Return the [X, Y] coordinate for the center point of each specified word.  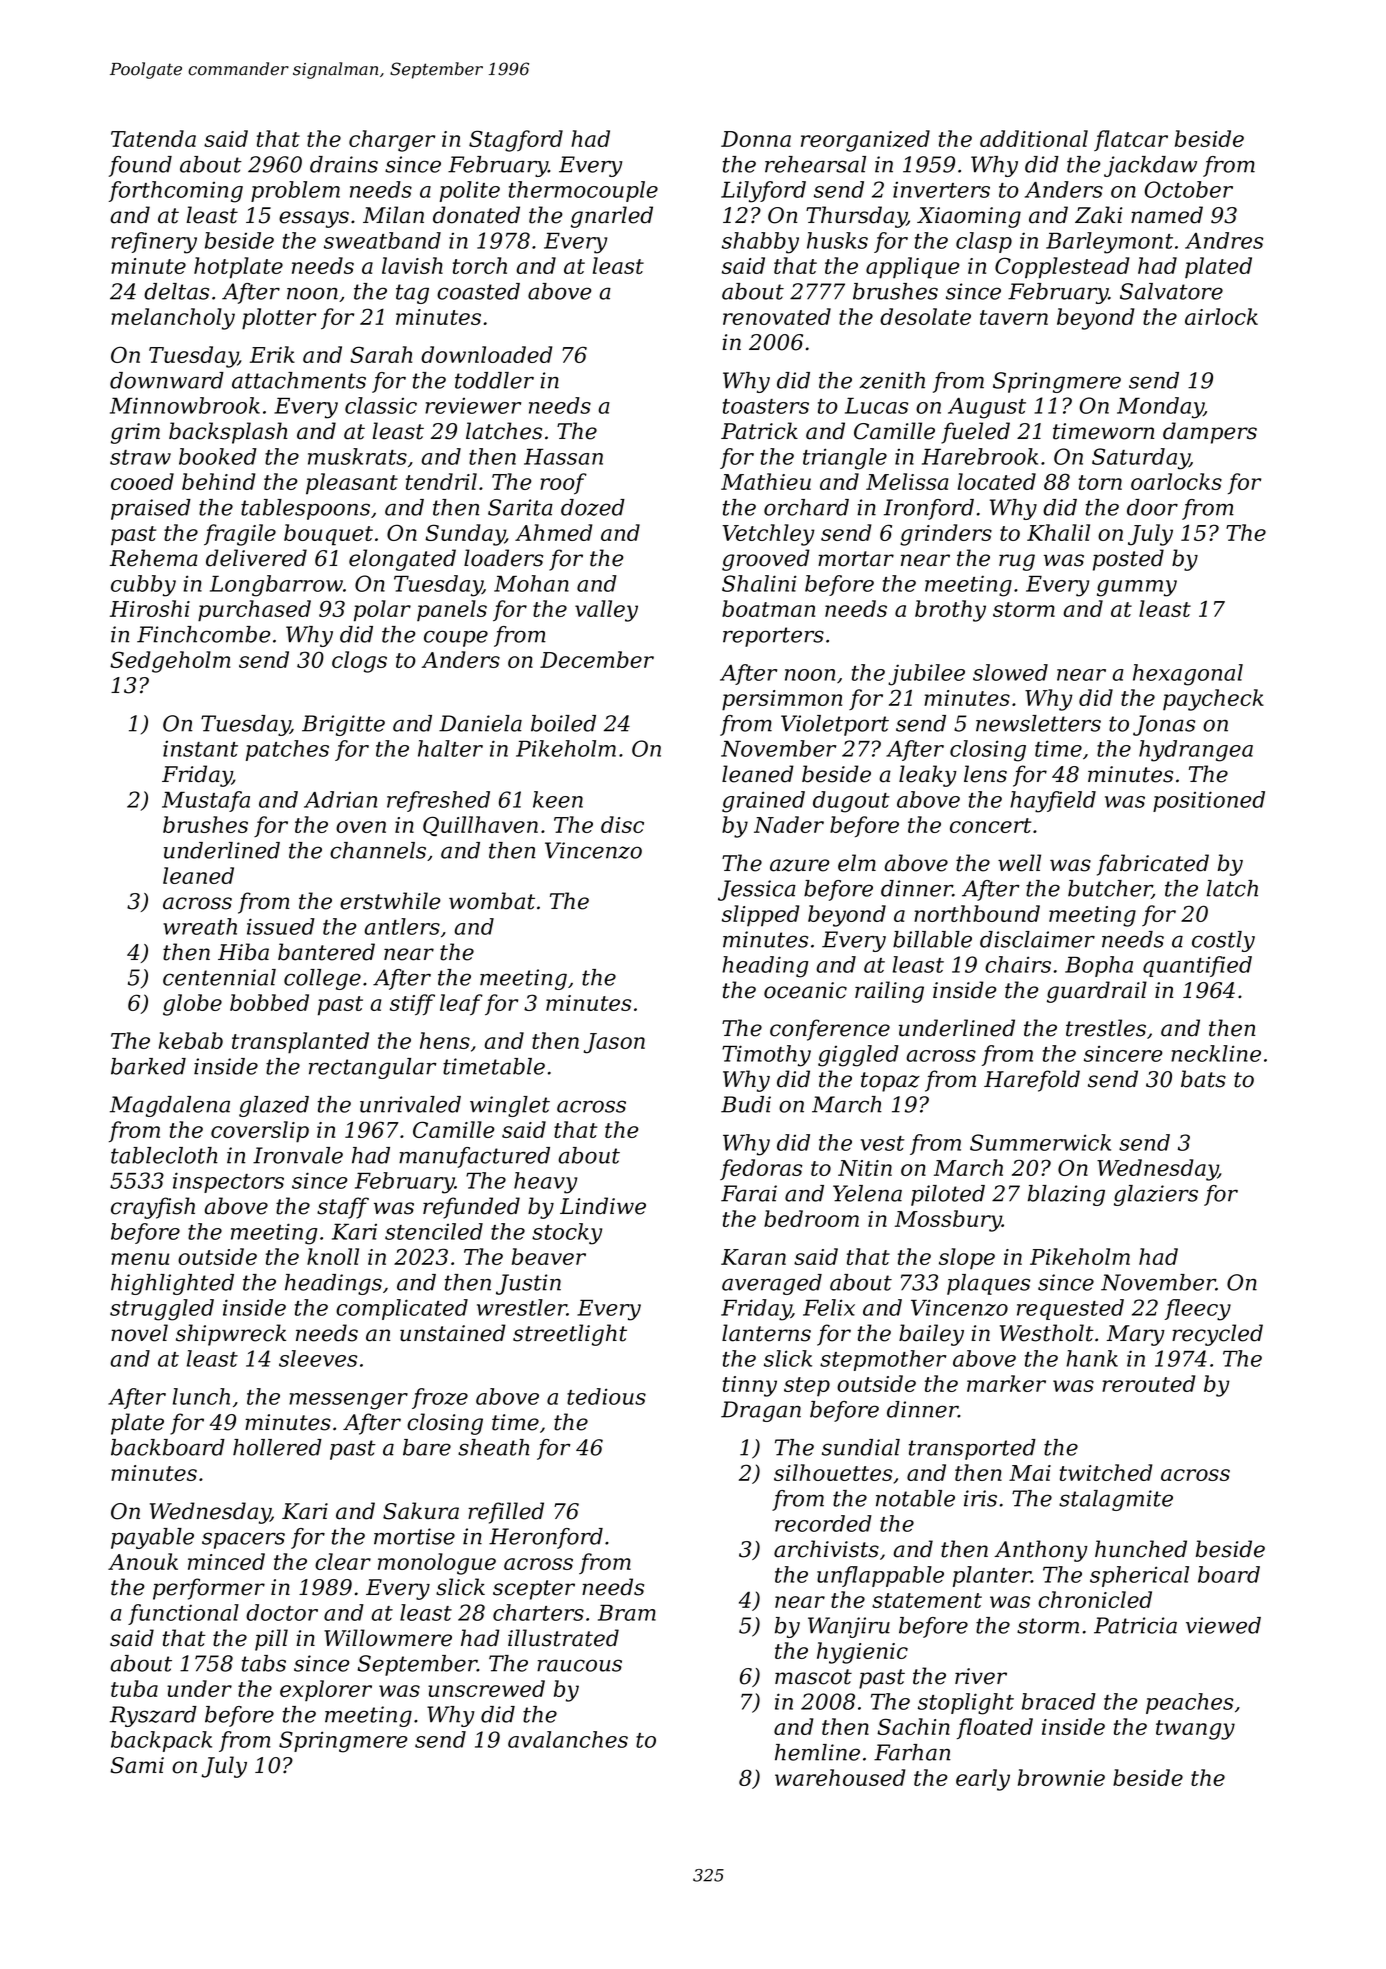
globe [192, 1005]
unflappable [880, 1576]
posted [1128, 560]
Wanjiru [849, 1627]
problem [295, 191]
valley [606, 611]
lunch [201, 1396]
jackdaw [1150, 166]
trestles [1106, 1028]
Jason [614, 1043]
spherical [1139, 1576]
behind [218, 481]
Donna [756, 139]
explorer [326, 1690]
